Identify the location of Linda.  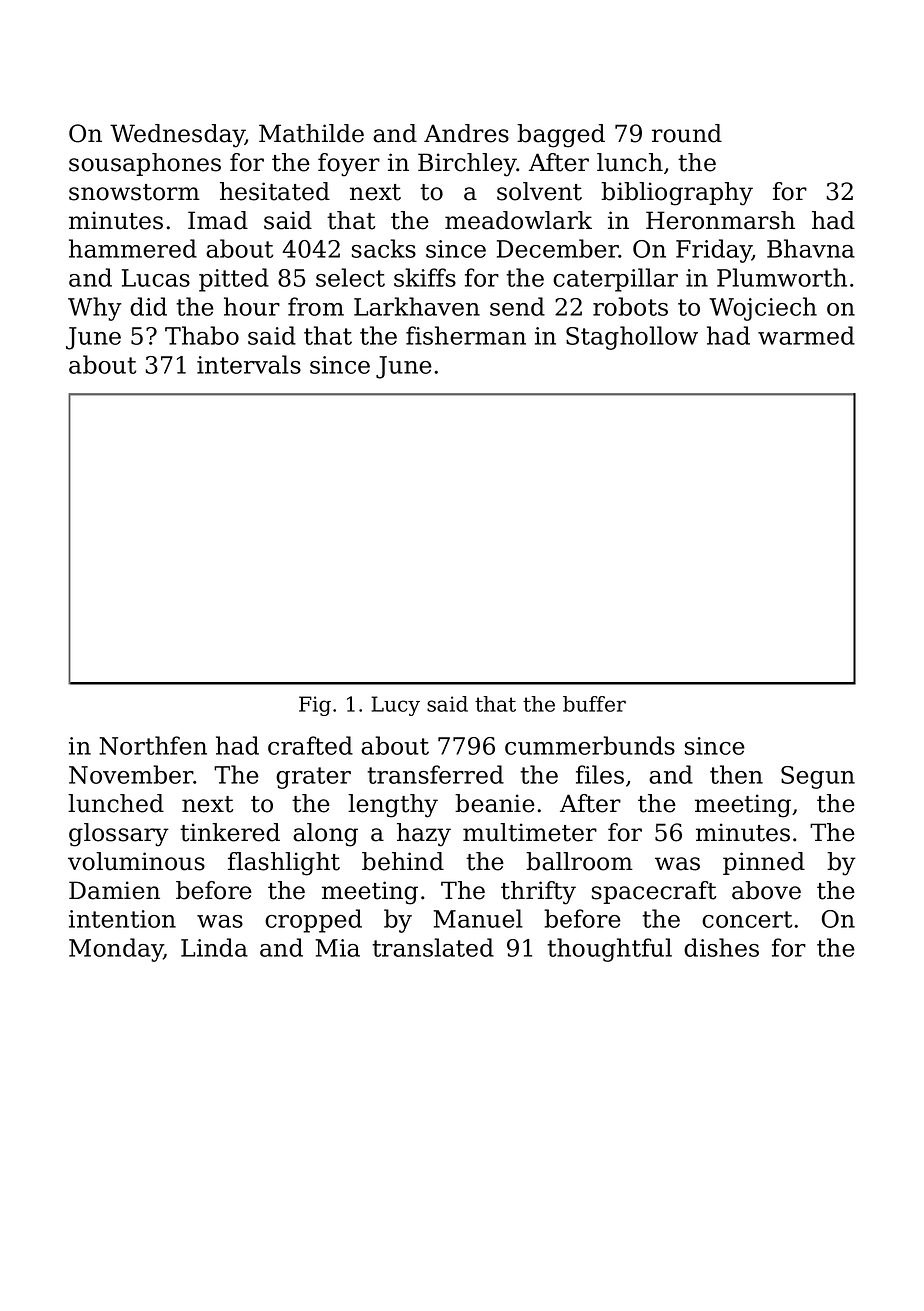
(214, 947).
